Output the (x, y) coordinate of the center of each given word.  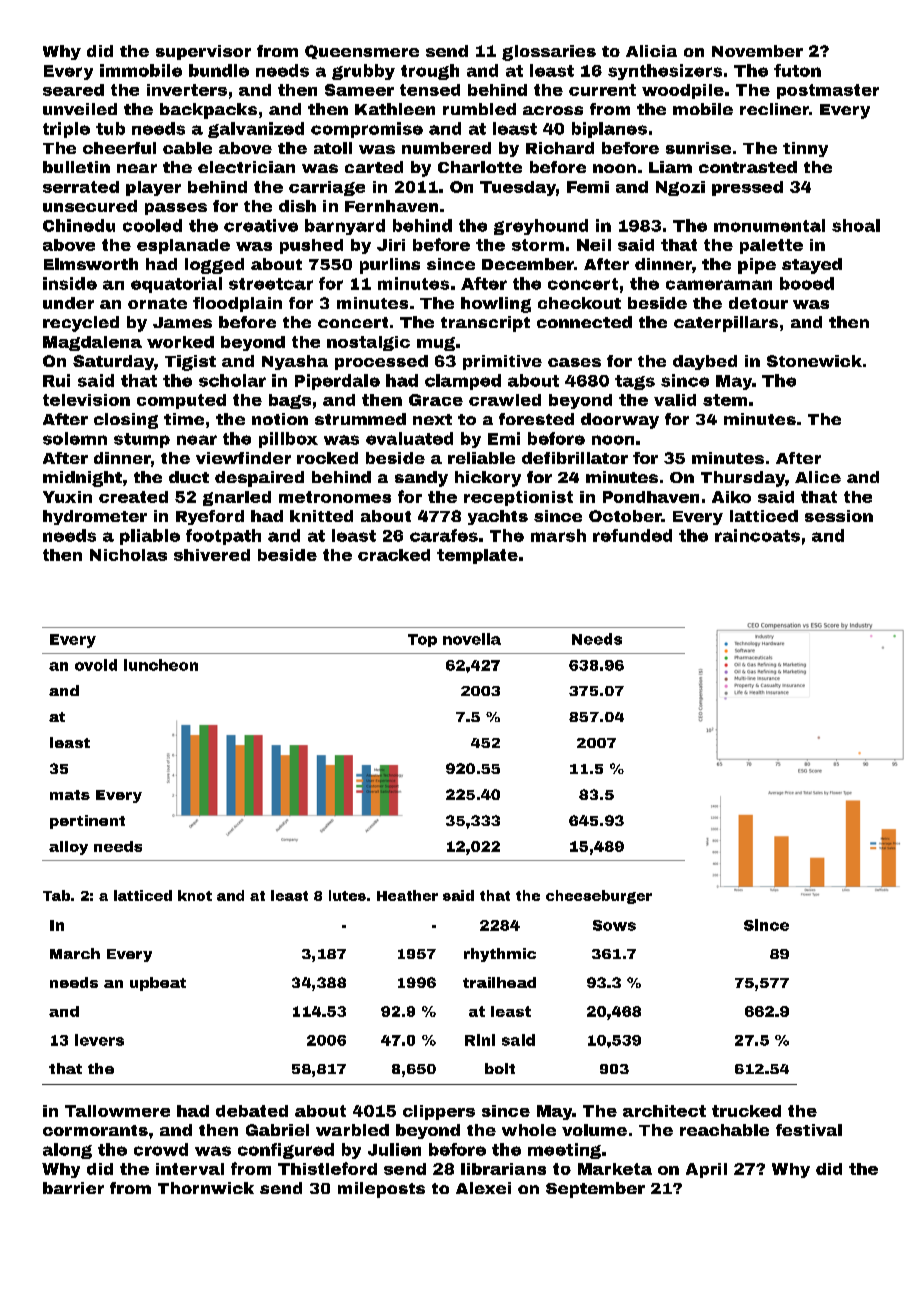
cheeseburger (599, 897)
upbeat (158, 984)
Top (422, 640)
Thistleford (327, 1168)
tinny (805, 149)
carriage (327, 188)
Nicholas (128, 555)
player (153, 188)
